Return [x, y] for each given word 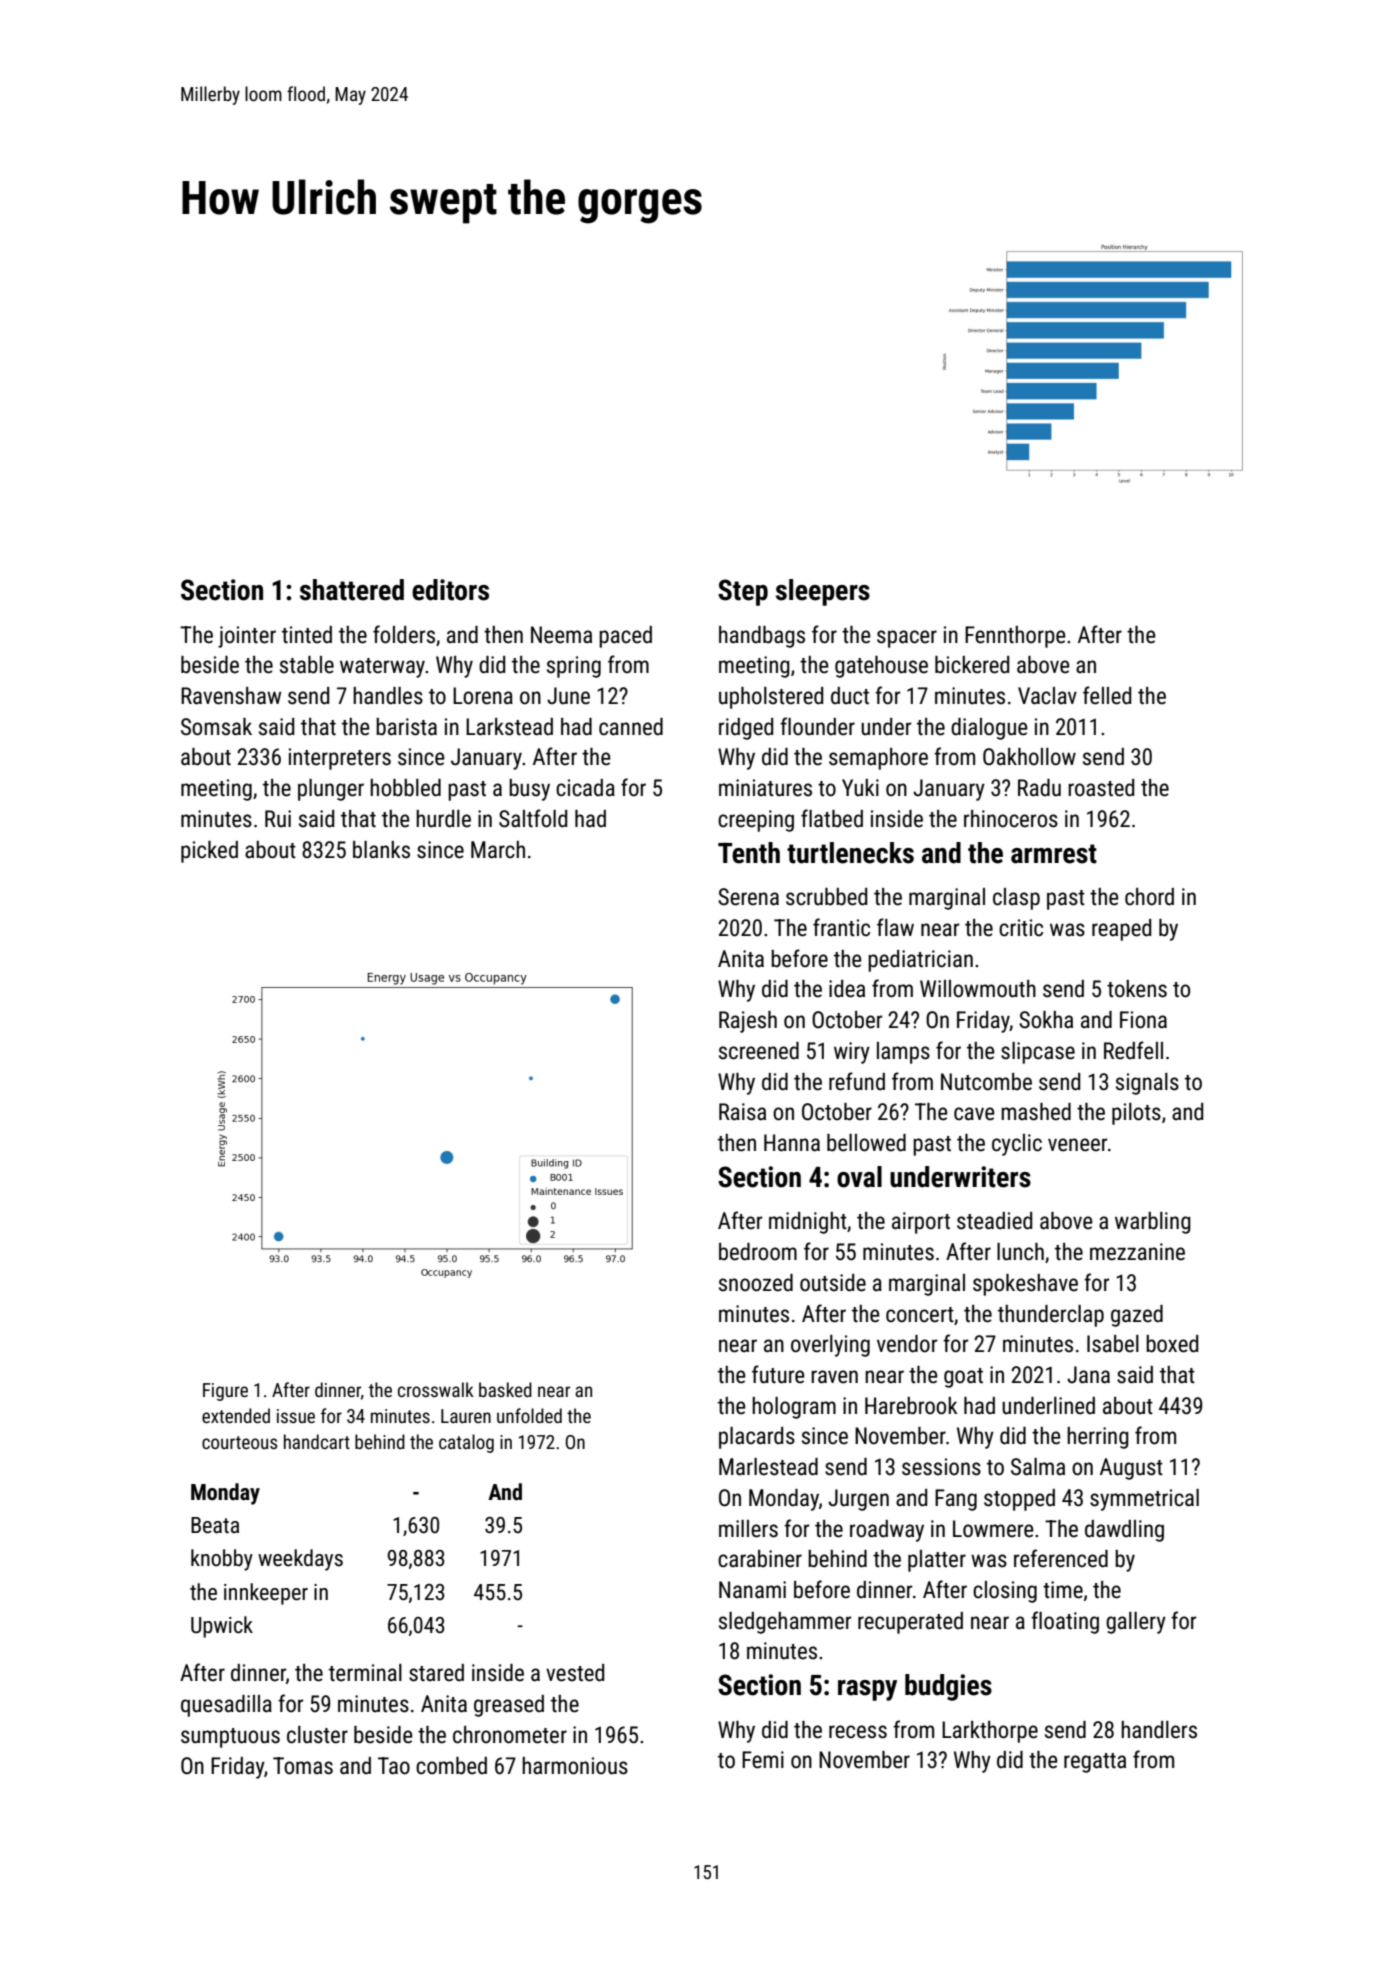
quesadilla [226, 1706]
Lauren [466, 1416]
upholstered [771, 698]
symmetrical [1144, 1500]
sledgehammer [785, 1623]
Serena [748, 897]
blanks [381, 850]
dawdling [1124, 1531]
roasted [1101, 788]
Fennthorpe [1015, 637]
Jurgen [858, 1500]
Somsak [216, 727]
